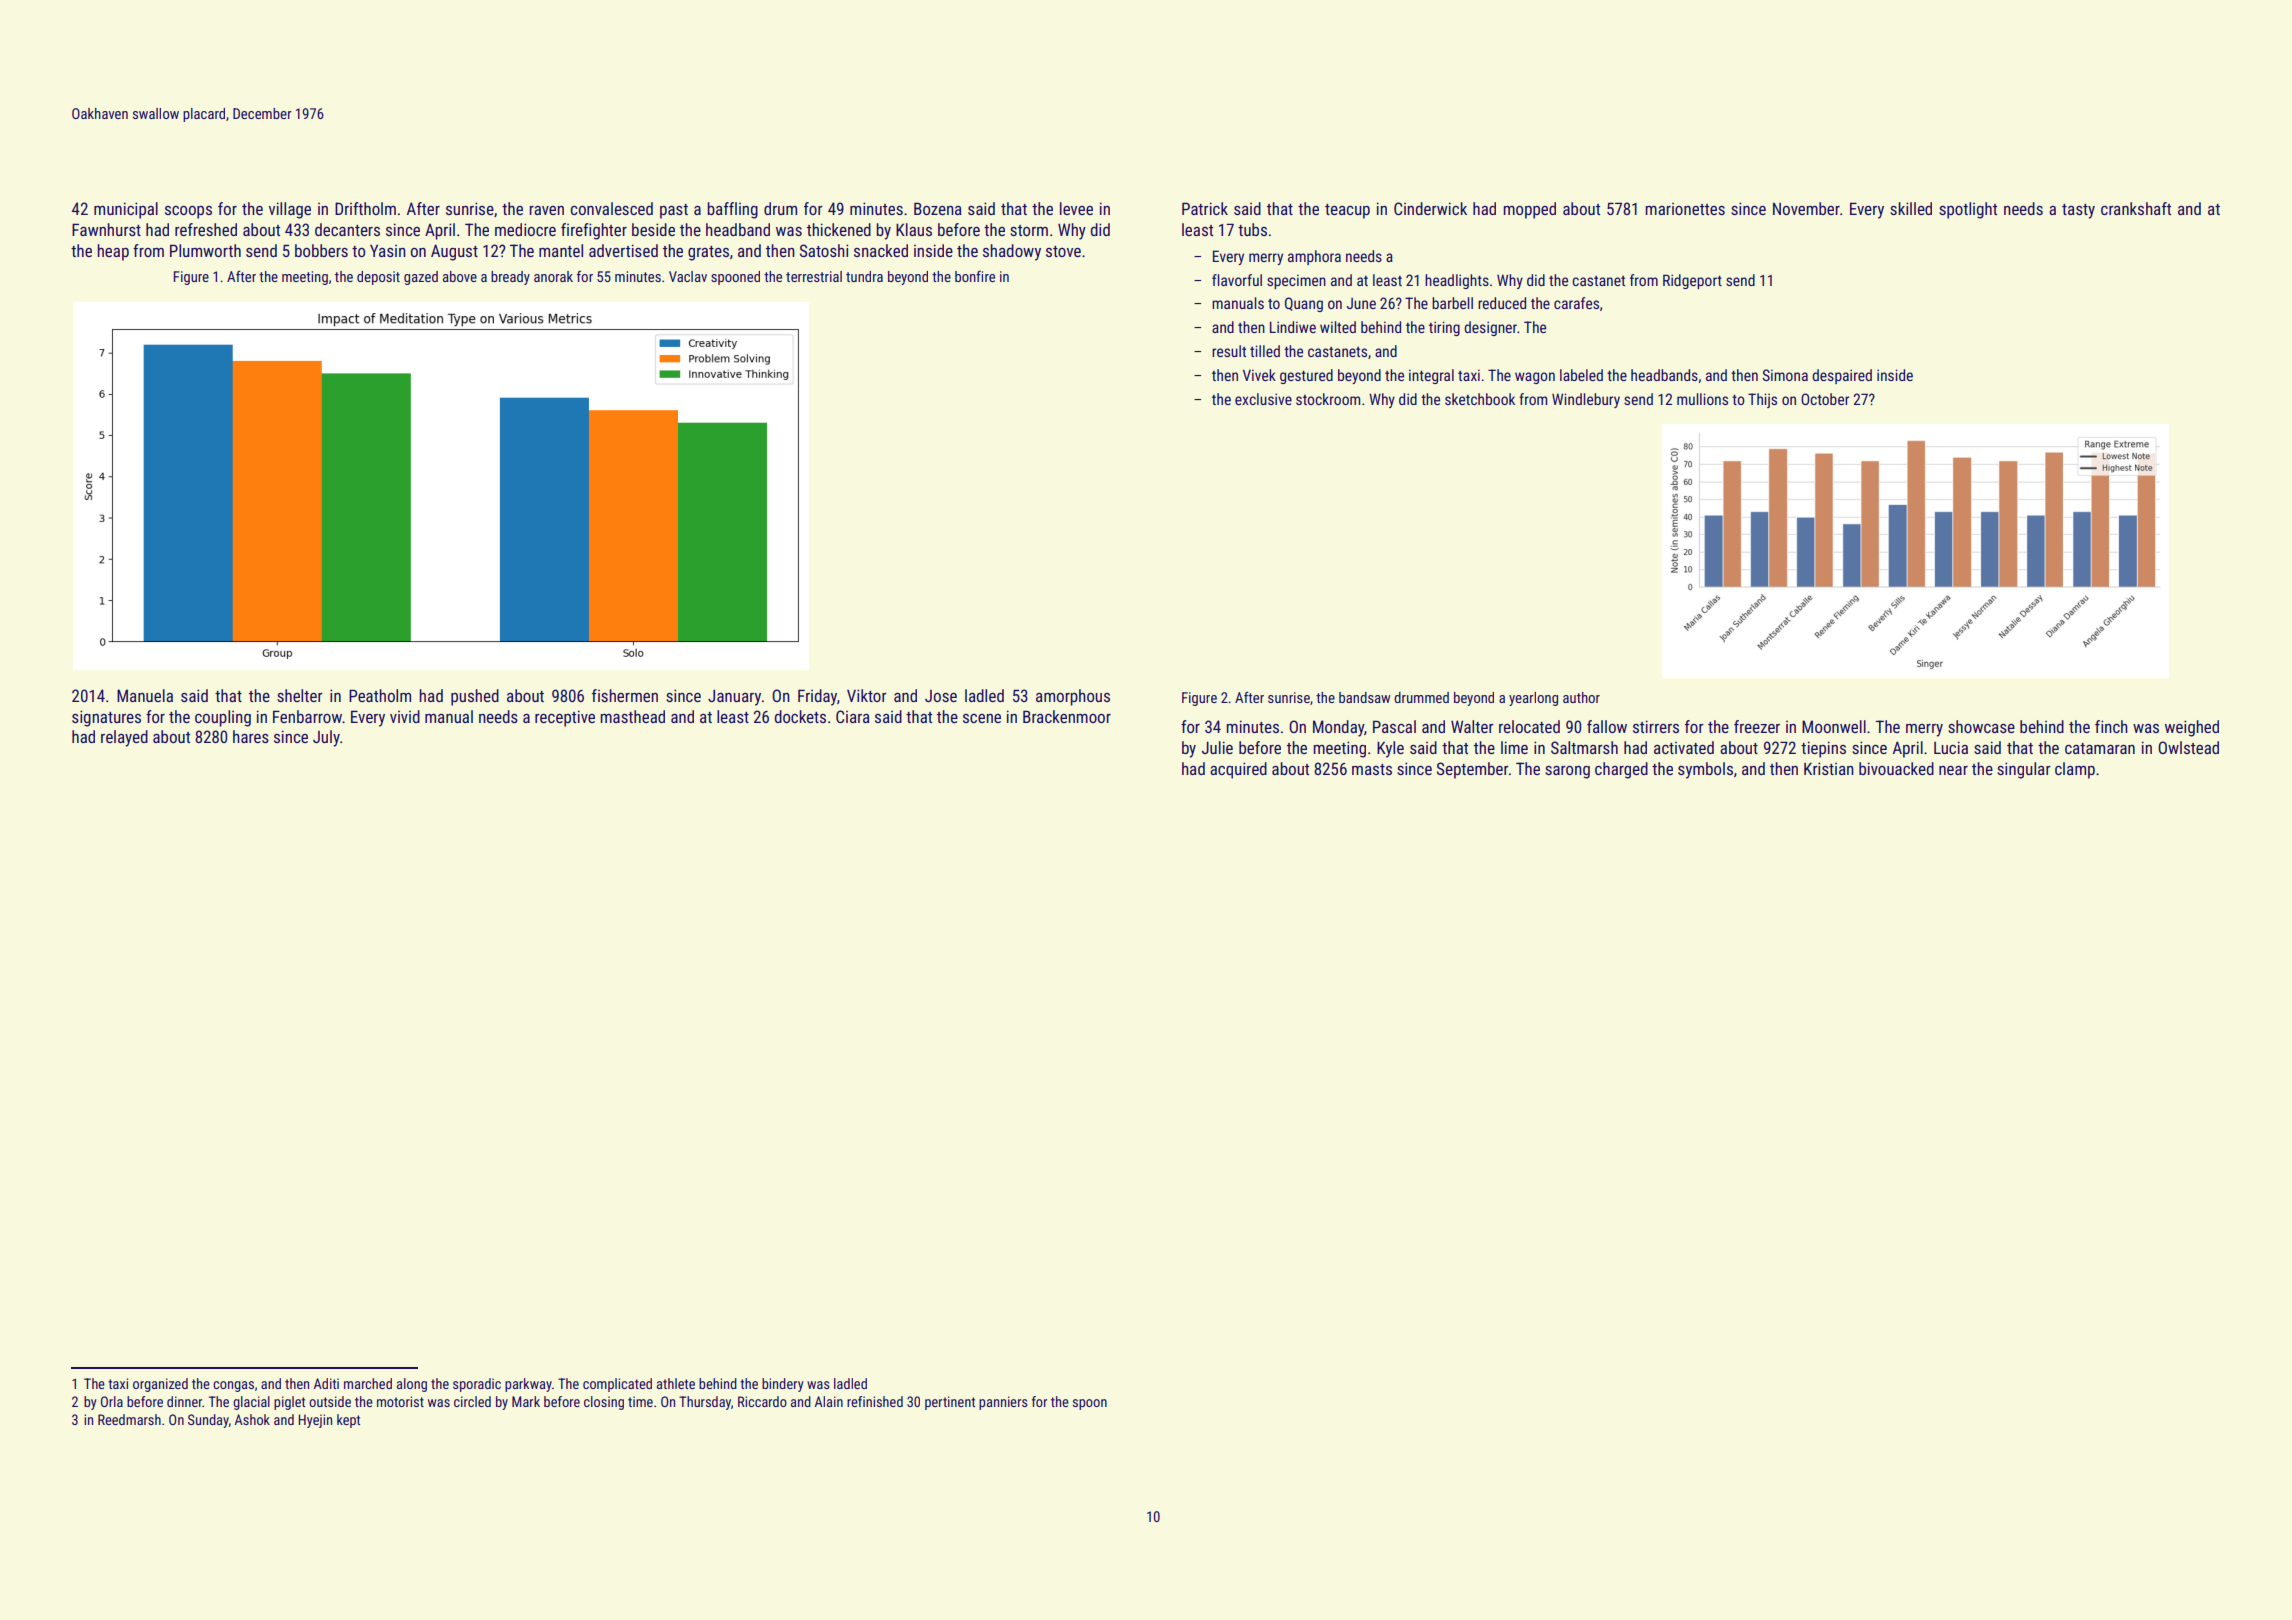 Image resolution: width=2292 pixels, height=1620 pixels. Describe the element at coordinates (160, 1385) in the image. I see `organized` at that location.
